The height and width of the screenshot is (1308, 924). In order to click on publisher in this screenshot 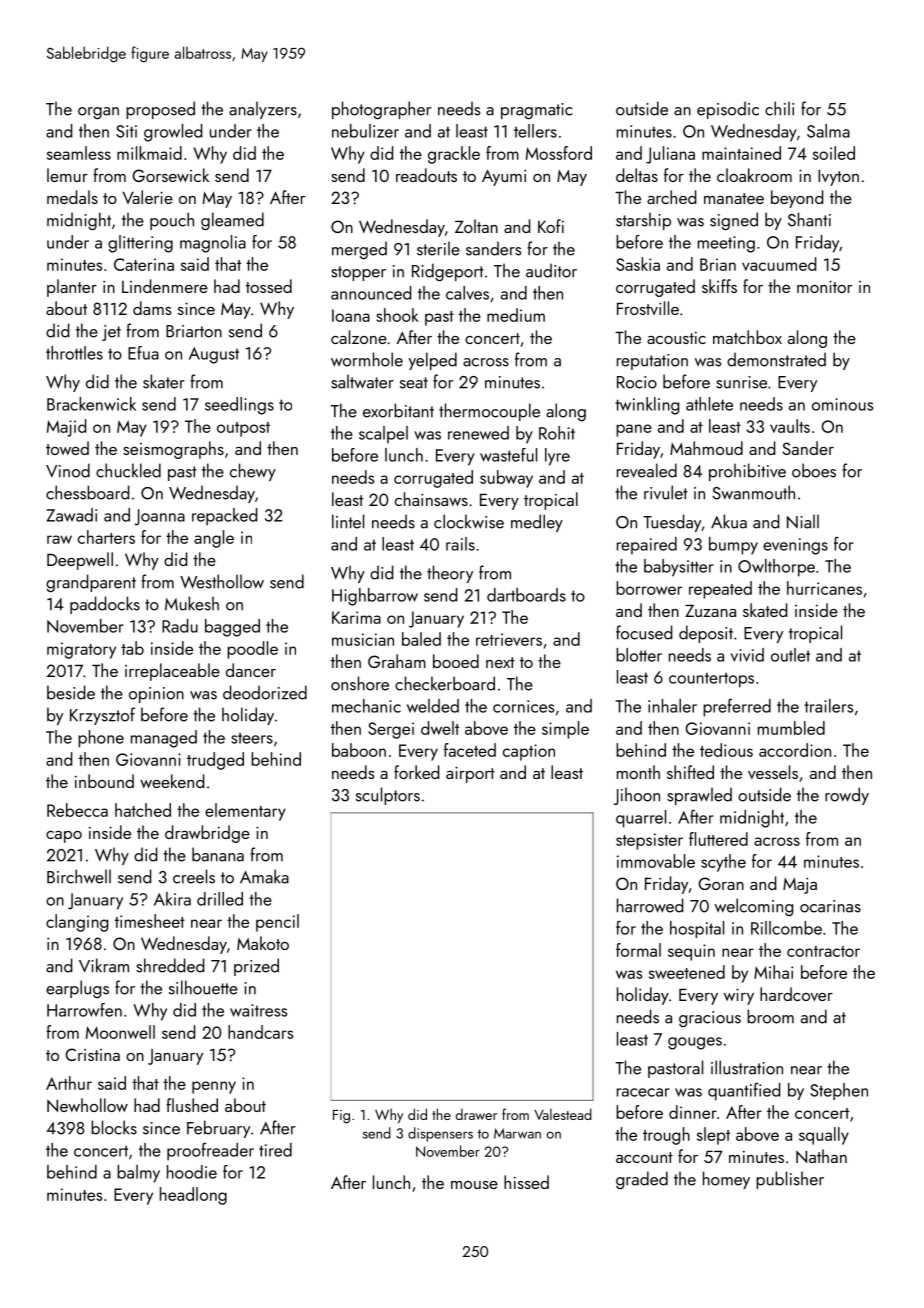, I will do `click(790, 1180)`.
